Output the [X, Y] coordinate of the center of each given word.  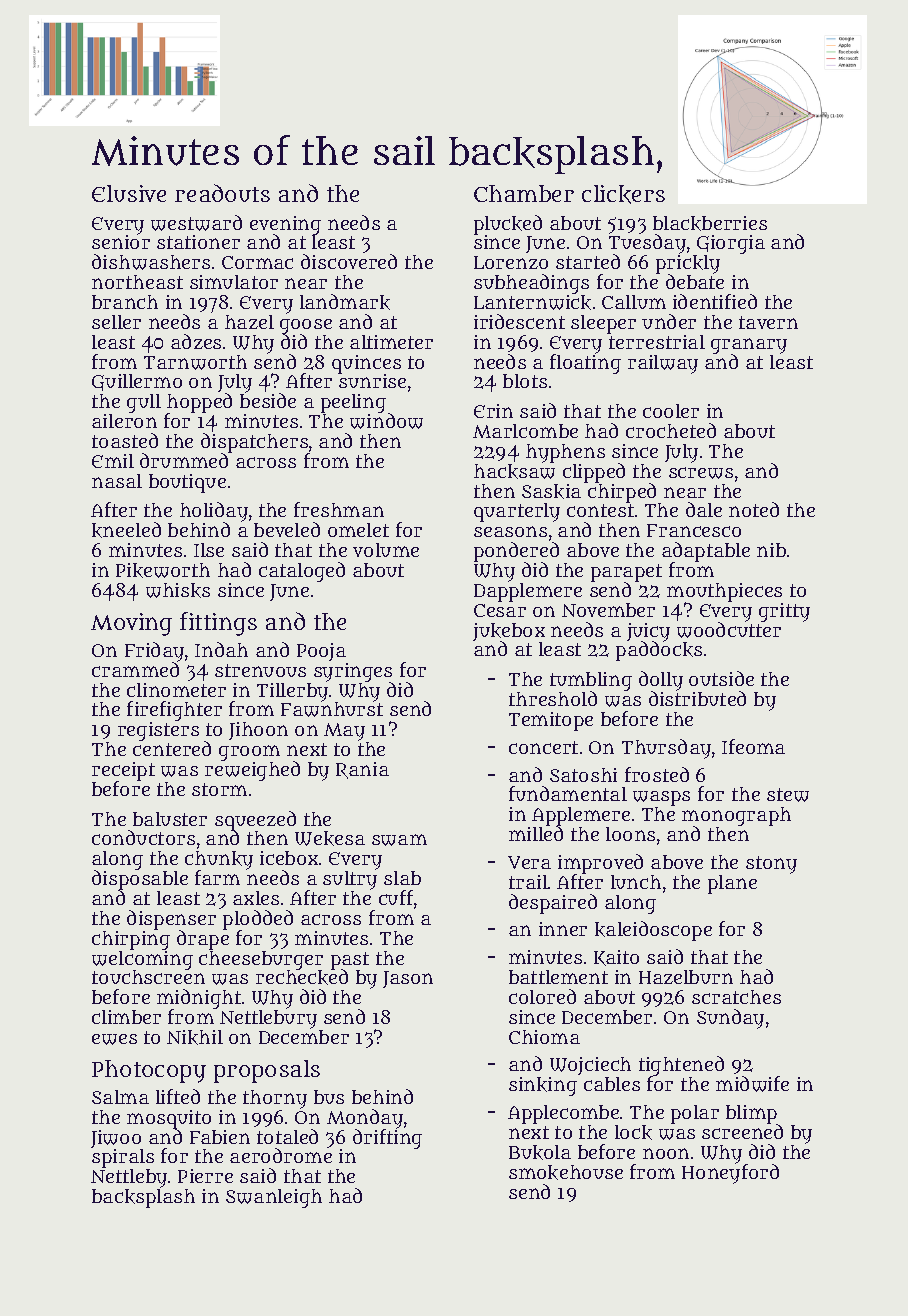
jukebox [509, 632]
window [386, 421]
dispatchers [254, 443]
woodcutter [729, 630]
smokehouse [566, 1172]
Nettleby [129, 1178]
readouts [222, 193]
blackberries [710, 223]
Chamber [524, 193]
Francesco [694, 530]
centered [172, 749]
